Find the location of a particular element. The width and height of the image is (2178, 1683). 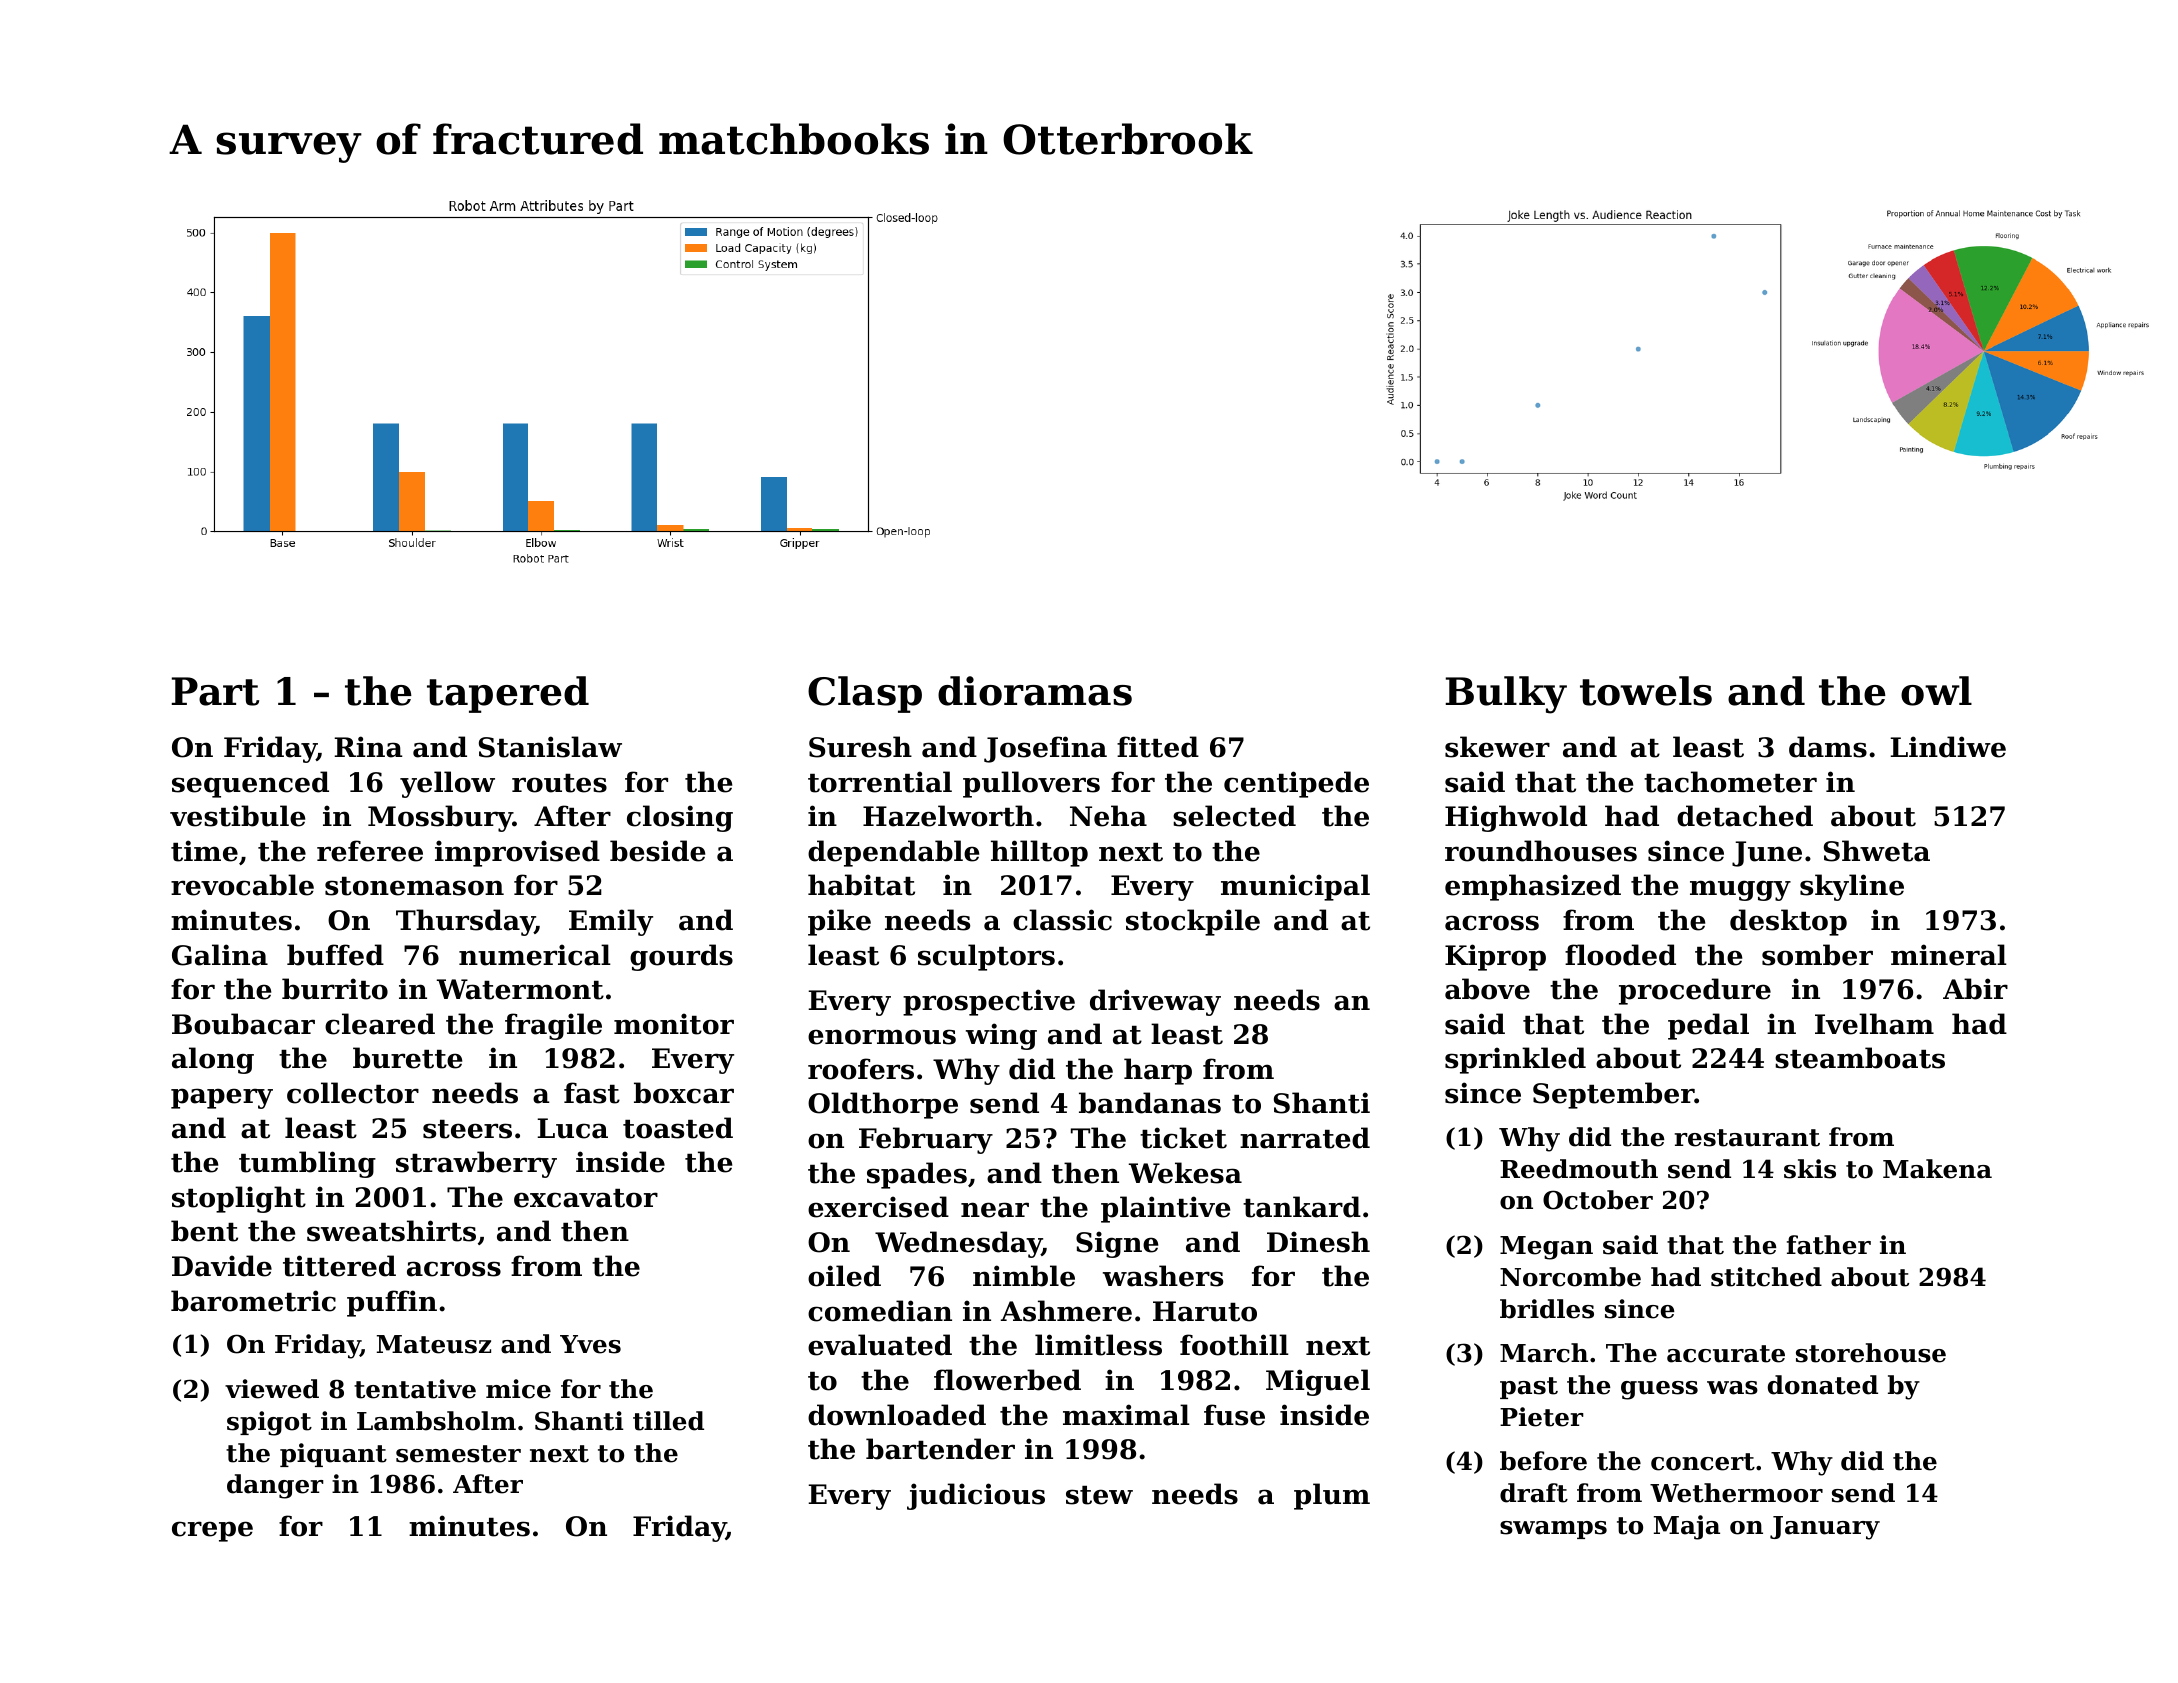

father is located at coordinates (1829, 1245).
